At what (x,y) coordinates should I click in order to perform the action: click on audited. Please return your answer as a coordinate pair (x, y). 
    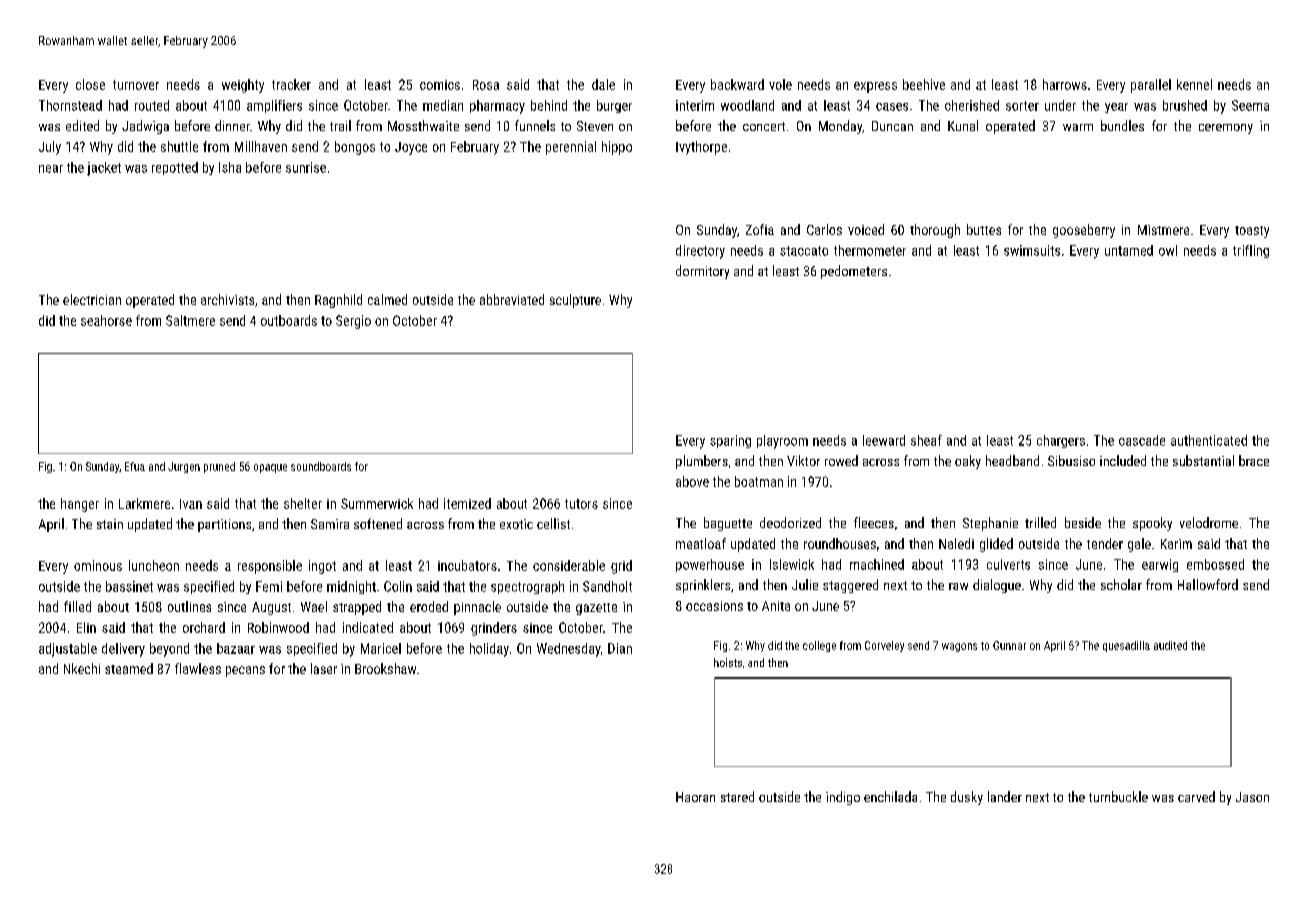
    Looking at the image, I should click on (1170, 645).
